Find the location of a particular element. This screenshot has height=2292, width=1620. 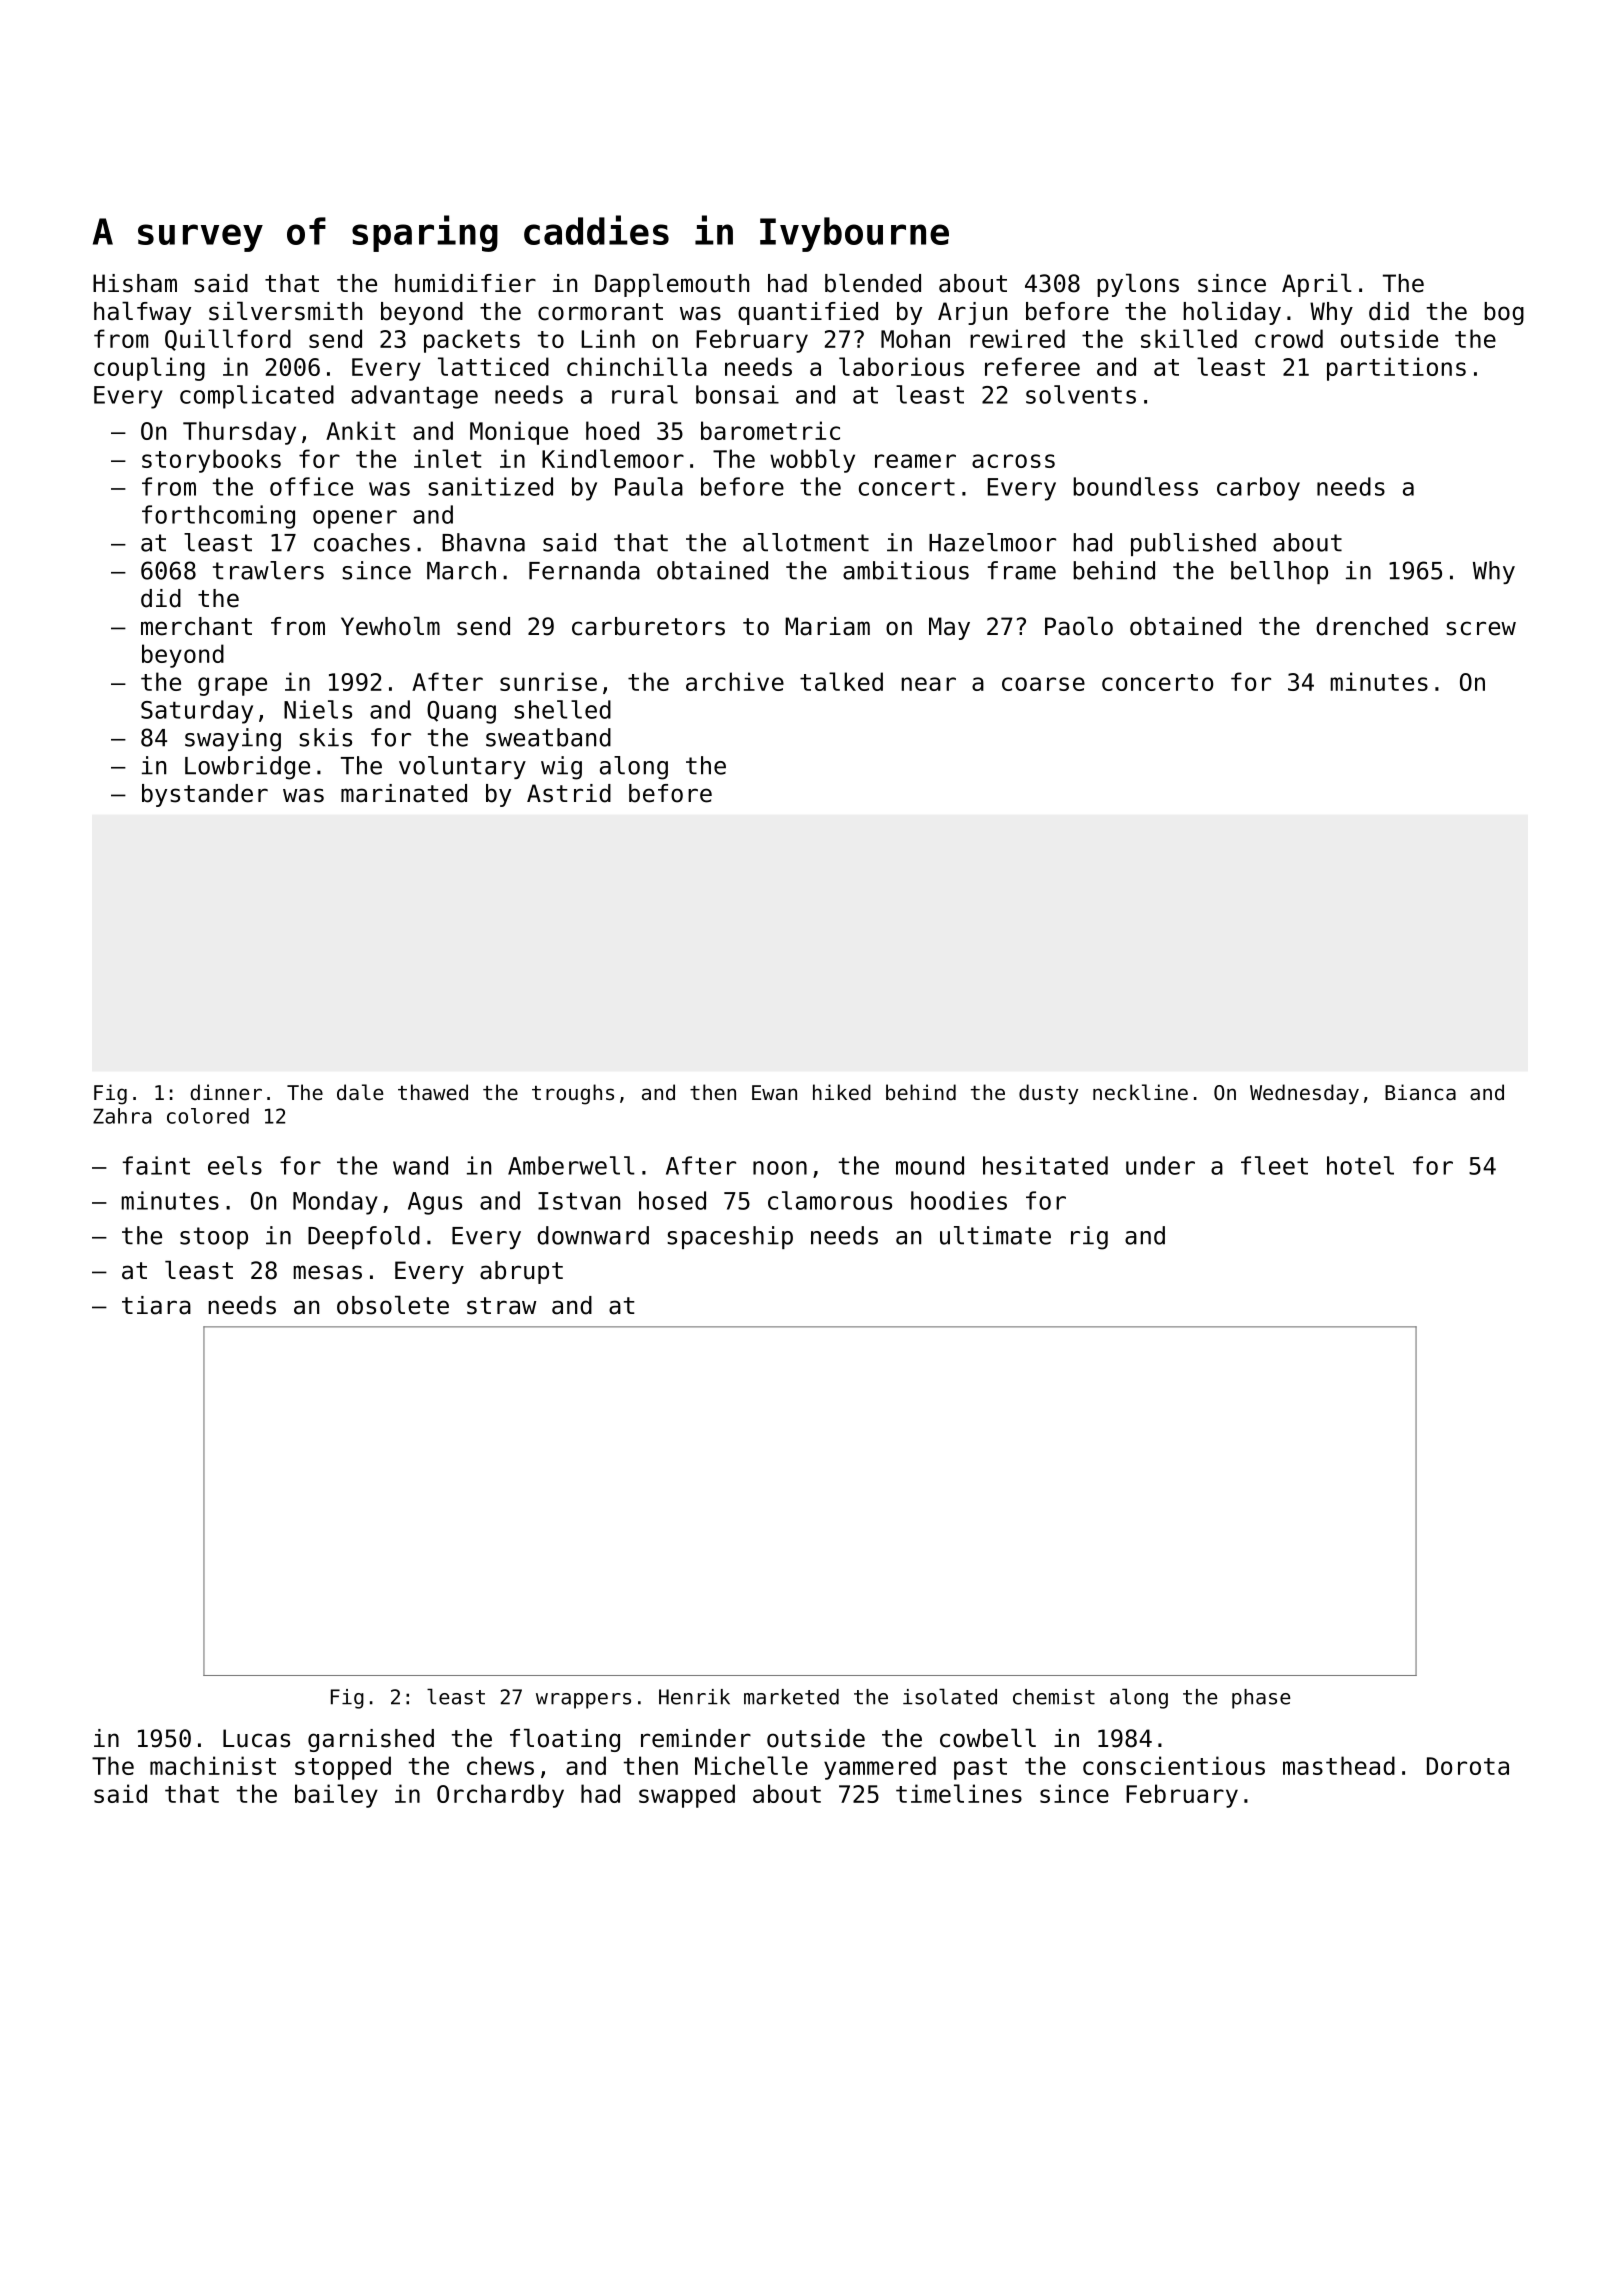

quantified is located at coordinates (808, 313).
